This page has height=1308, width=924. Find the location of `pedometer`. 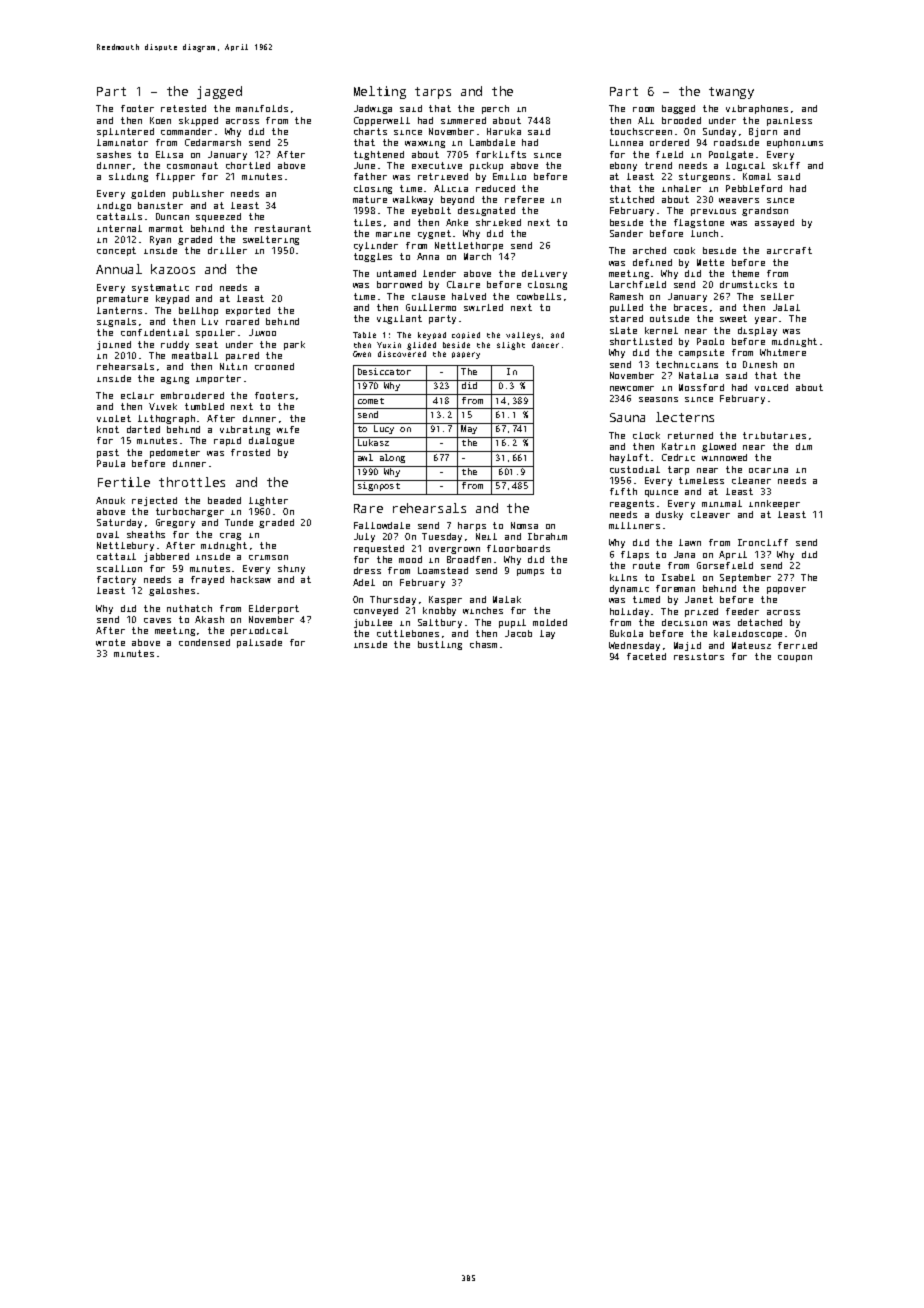

pedometer is located at coordinates (175, 453).
